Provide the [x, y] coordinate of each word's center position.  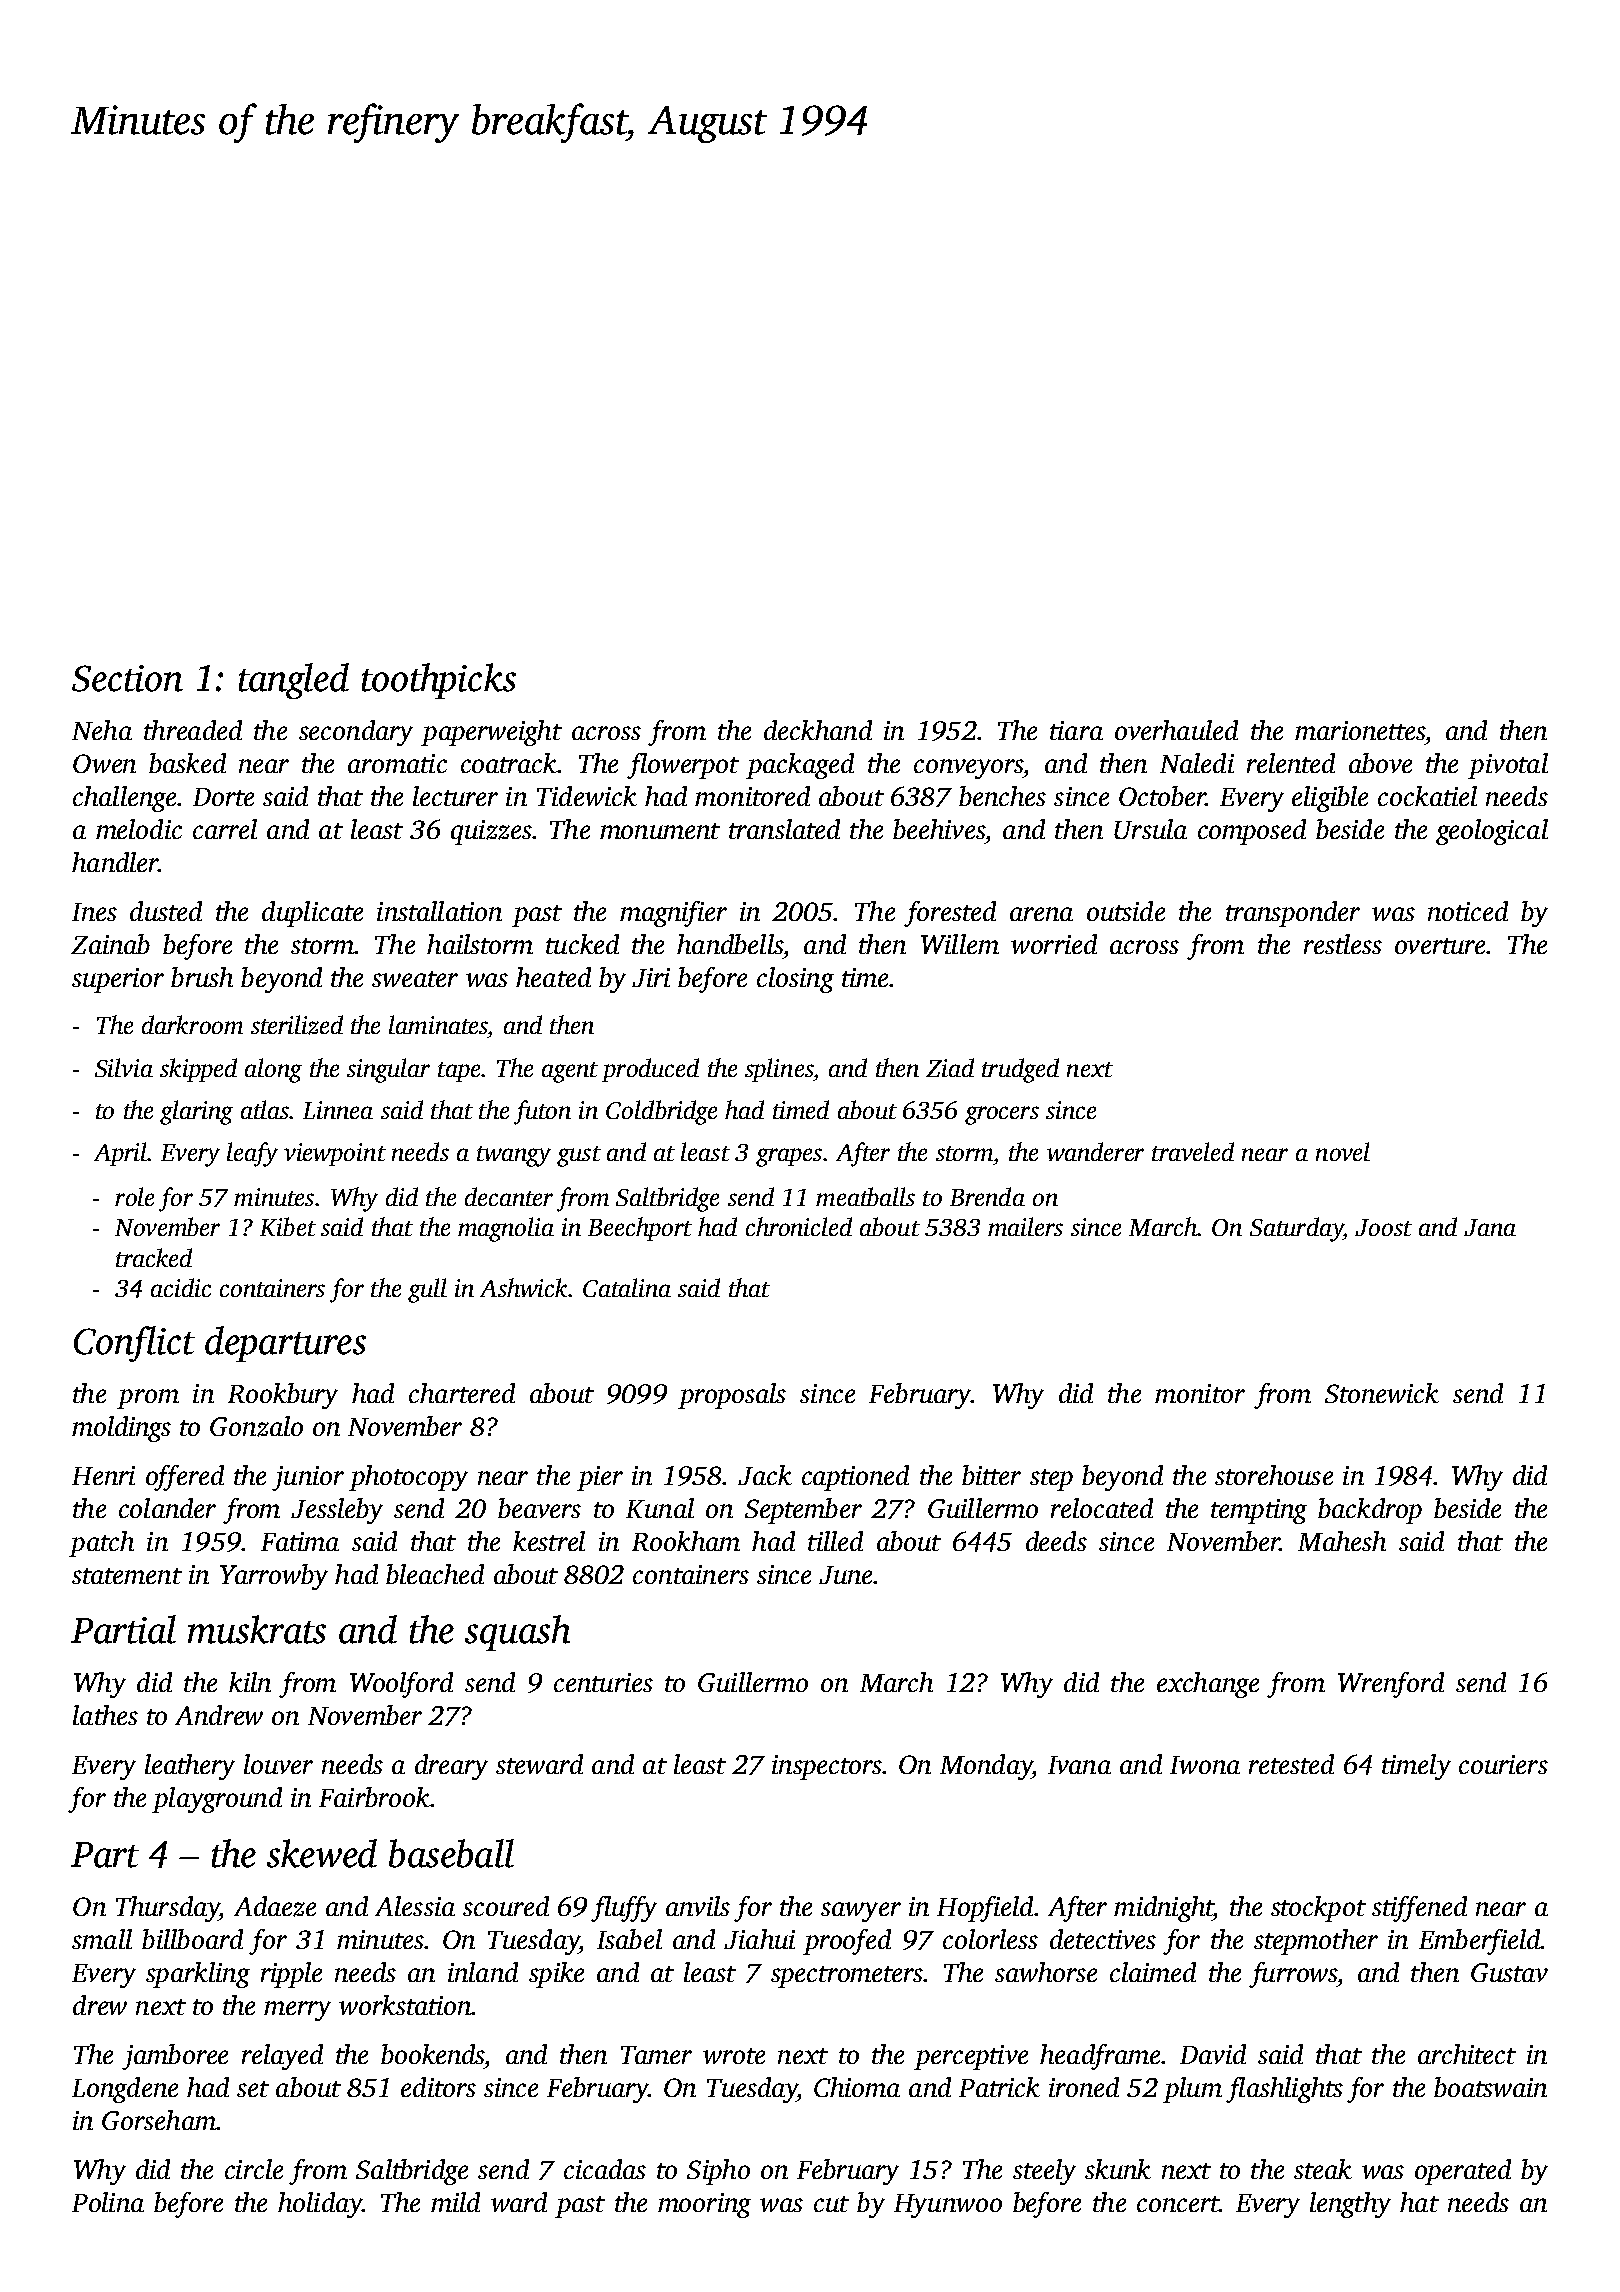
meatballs [865, 1196]
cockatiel [1427, 796]
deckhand [818, 730]
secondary [356, 733]
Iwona [1205, 1765]
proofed [847, 1942]
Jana [1490, 1227]
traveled [1193, 1151]
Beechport [640, 1229]
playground [217, 1800]
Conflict [134, 1344]
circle [254, 2169]
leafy [252, 1154]
